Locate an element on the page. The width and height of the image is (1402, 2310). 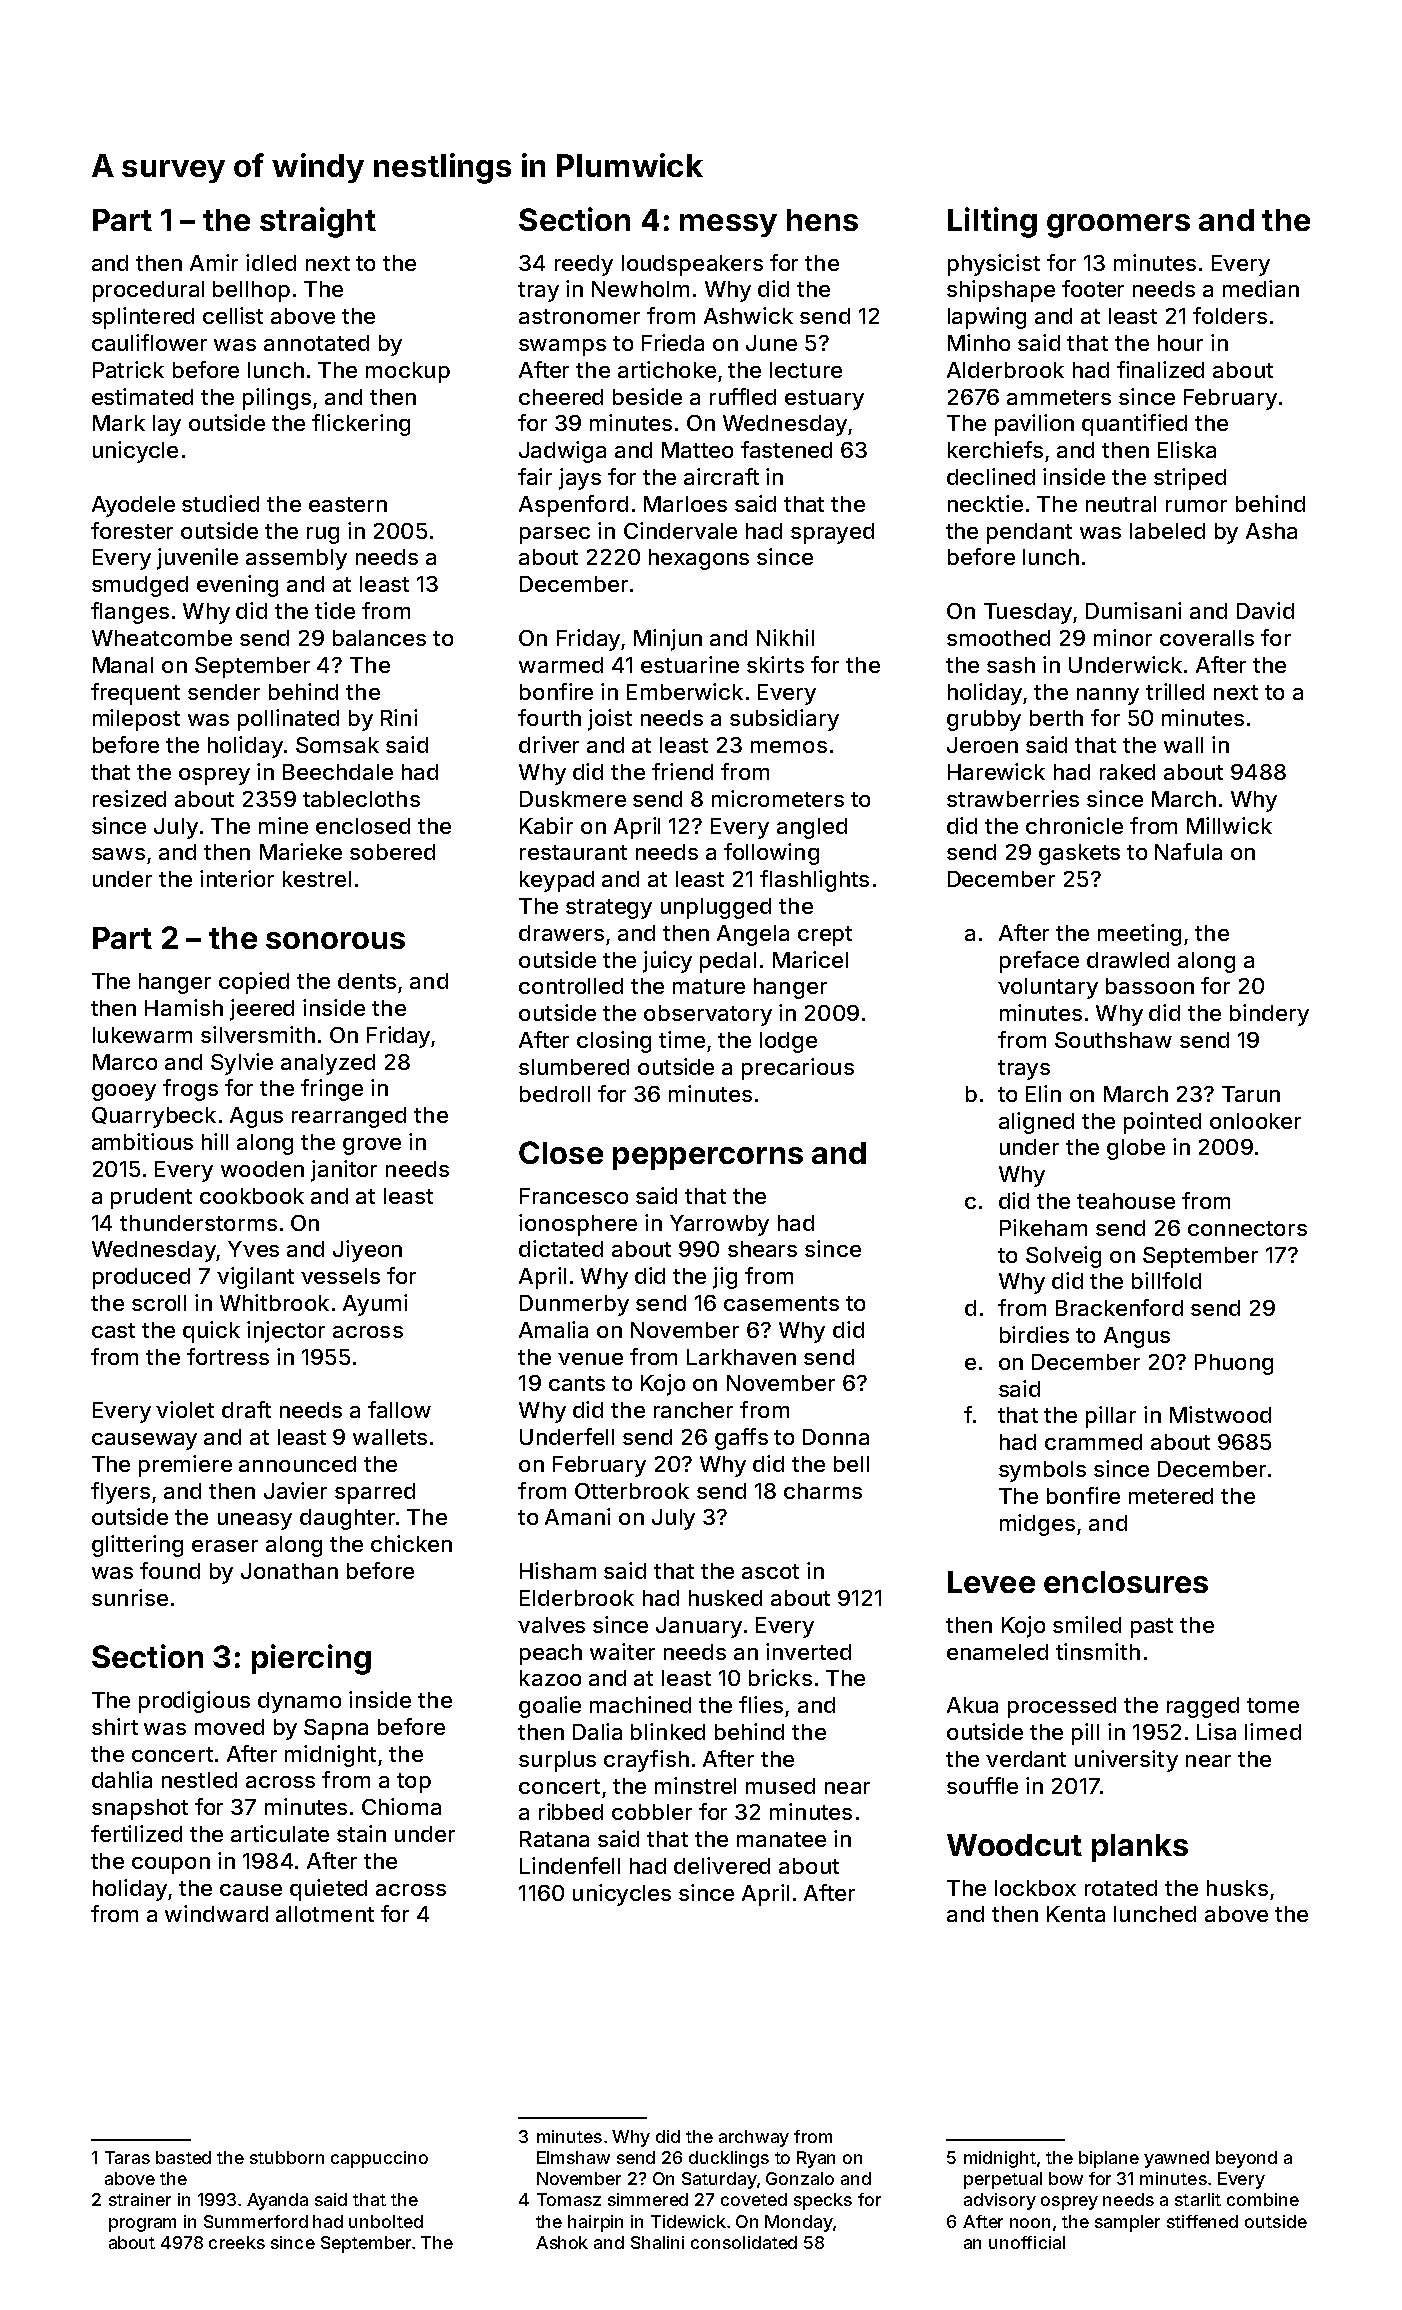
Tuesday is located at coordinates (1028, 613).
